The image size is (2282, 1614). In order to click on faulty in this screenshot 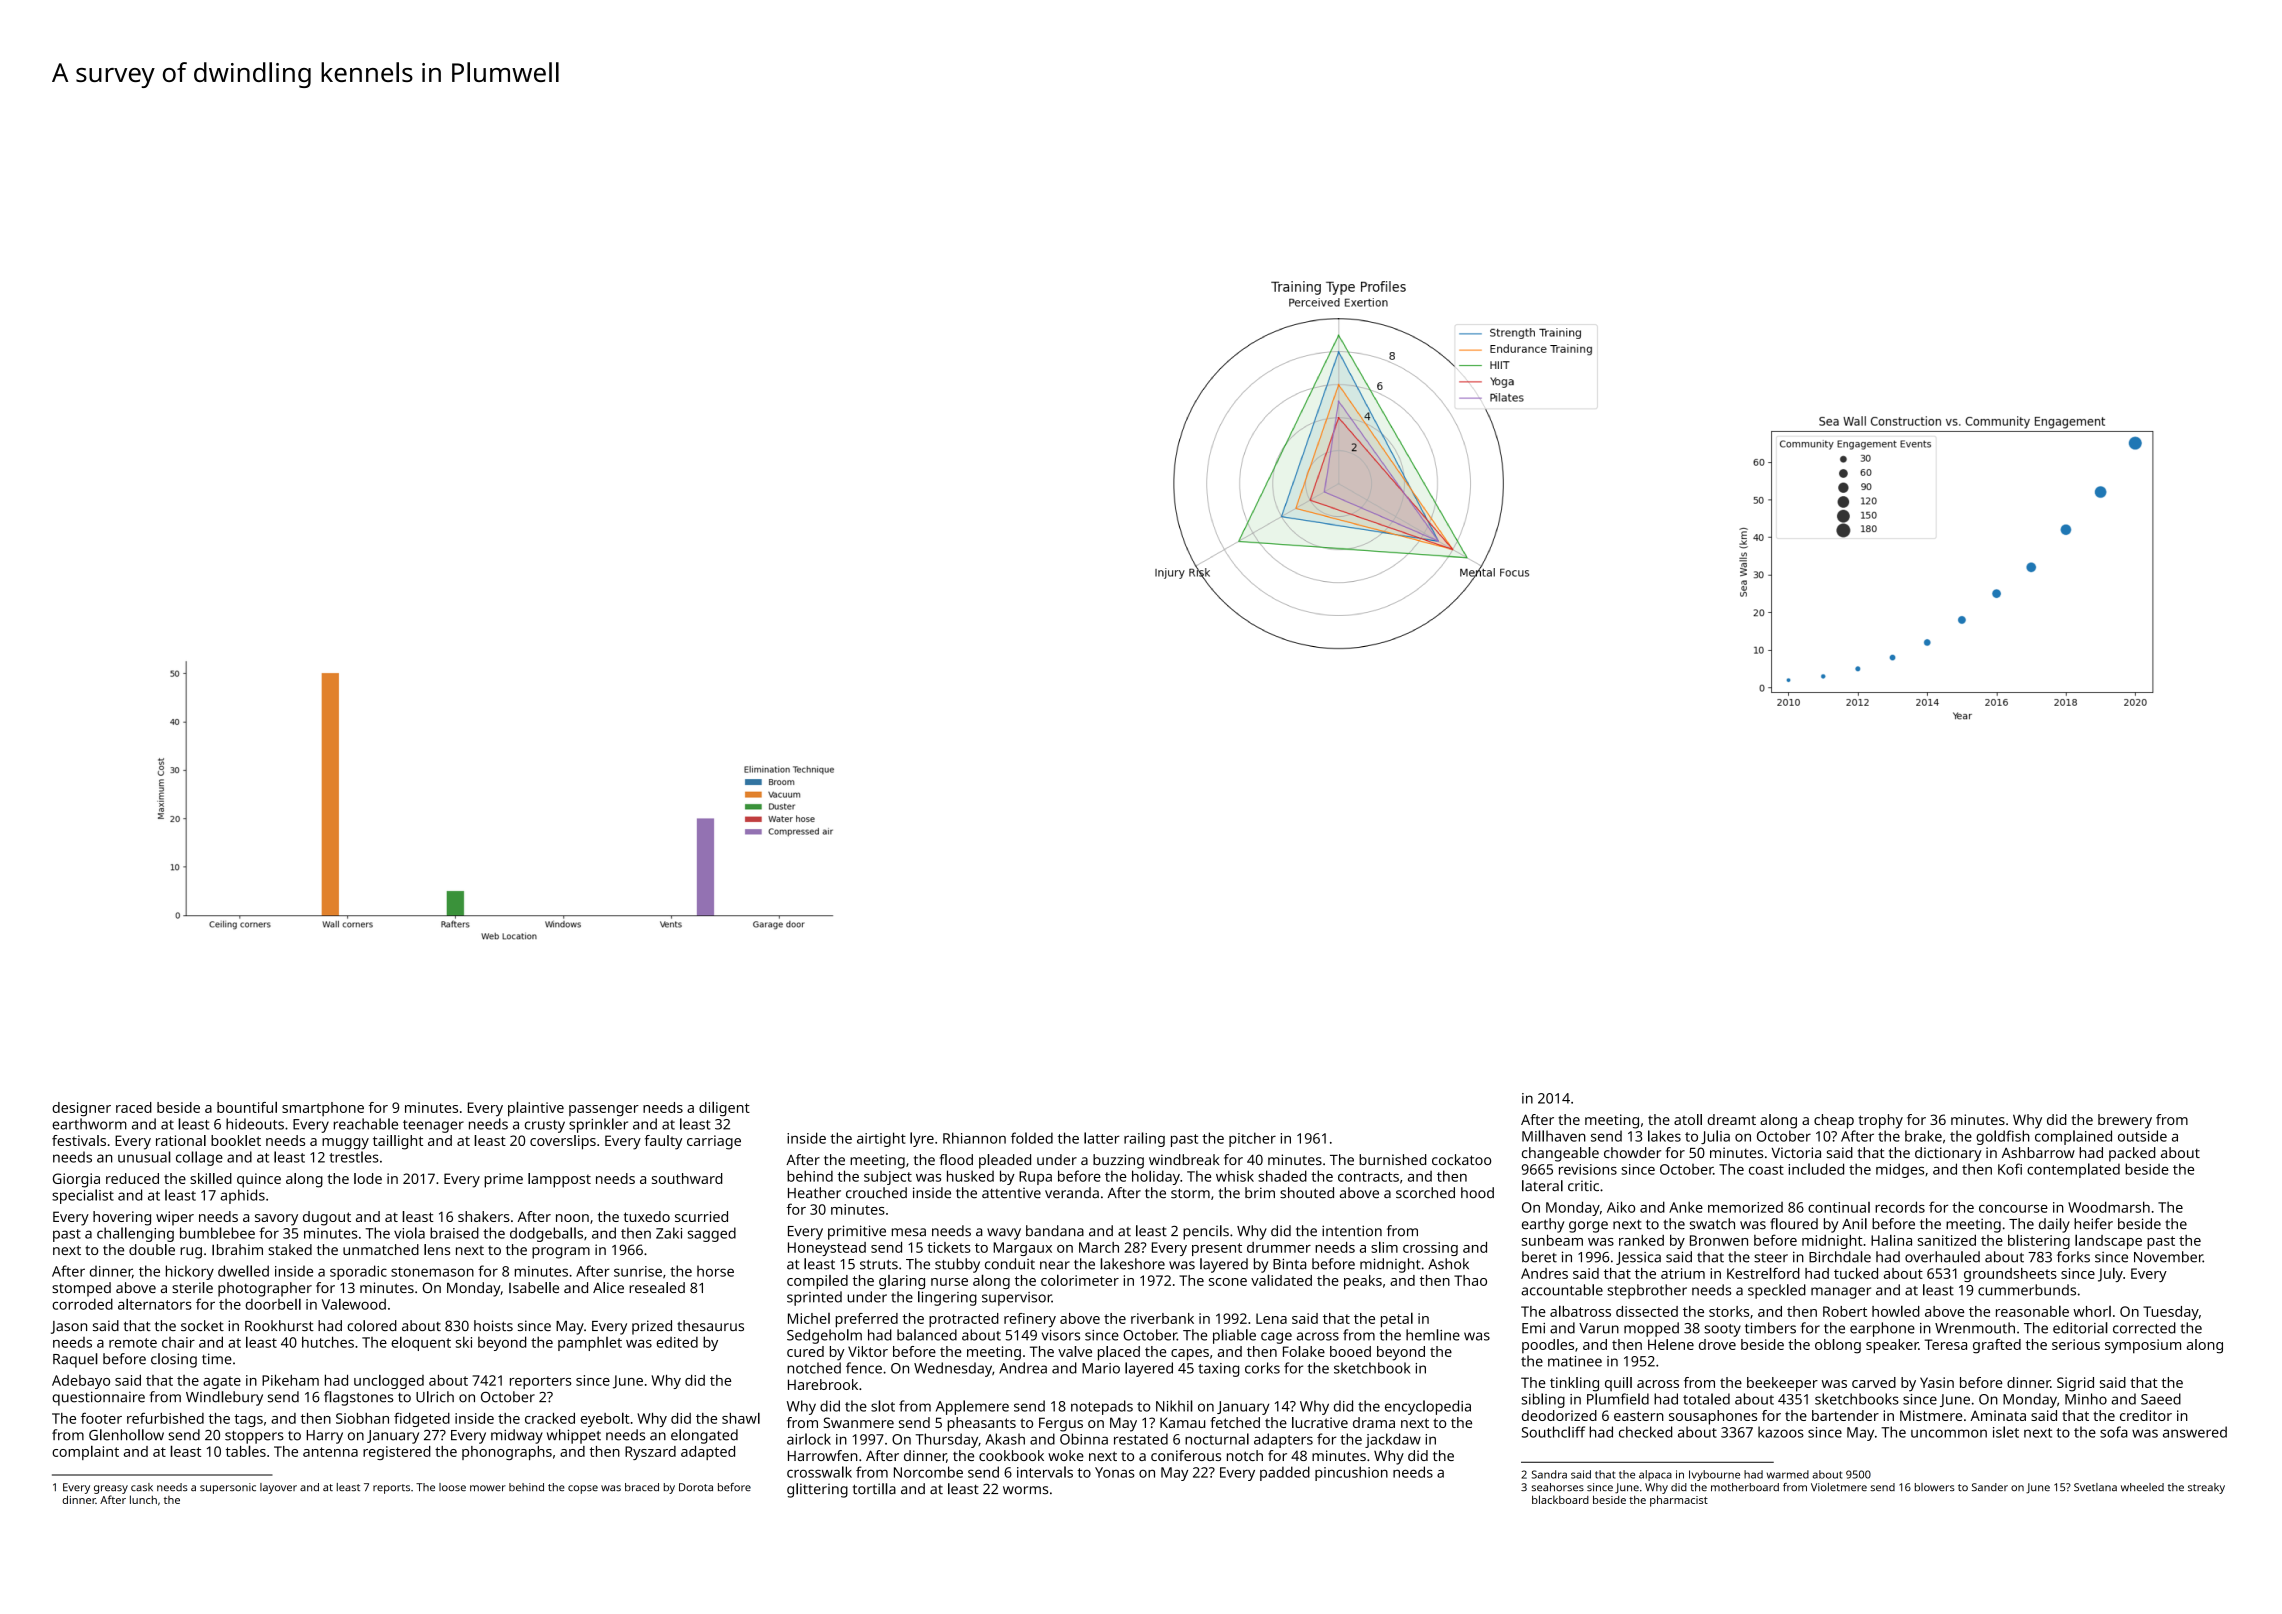, I will do `click(663, 1142)`.
